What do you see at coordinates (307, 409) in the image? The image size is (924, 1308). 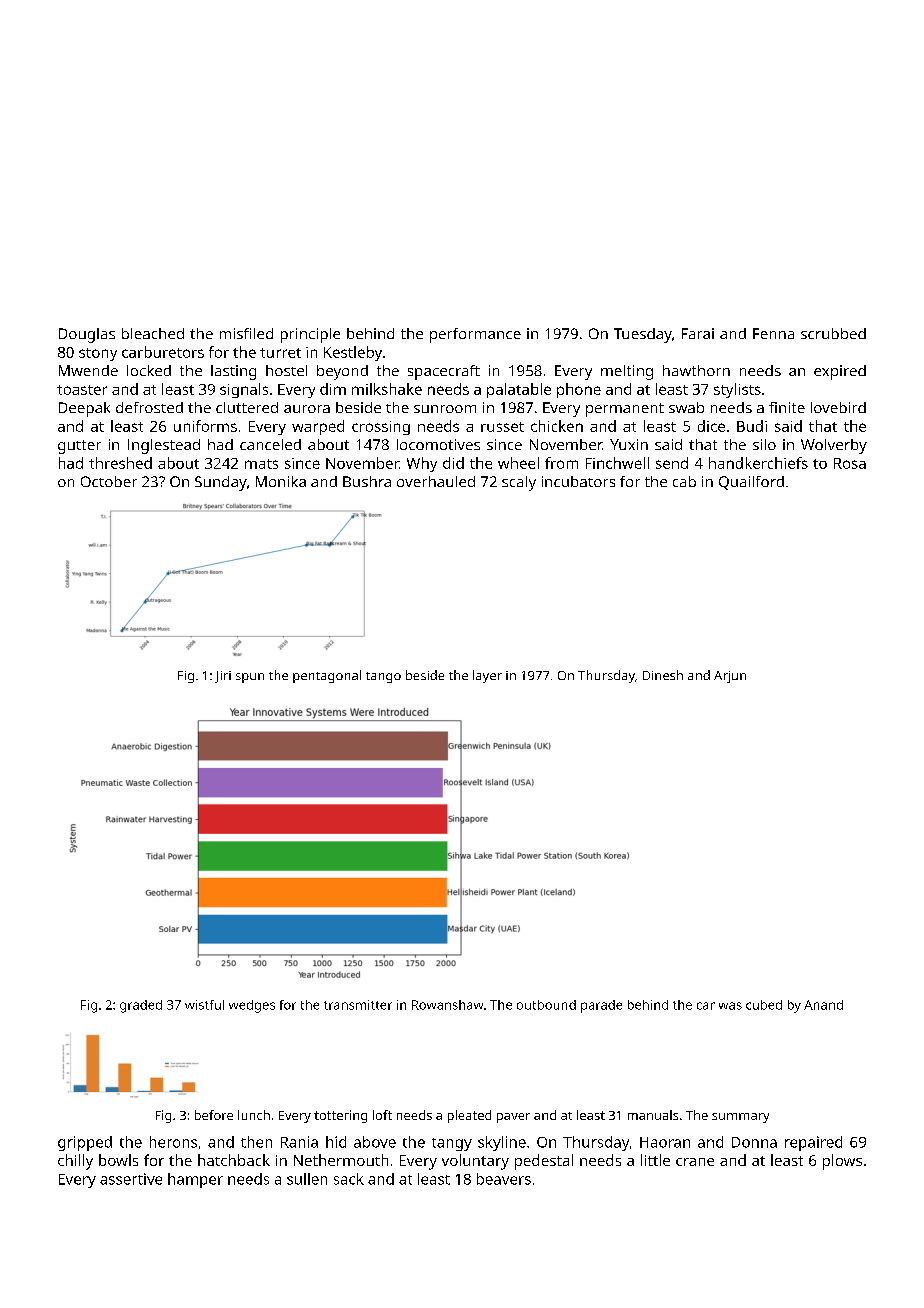 I see `aurora` at bounding box center [307, 409].
